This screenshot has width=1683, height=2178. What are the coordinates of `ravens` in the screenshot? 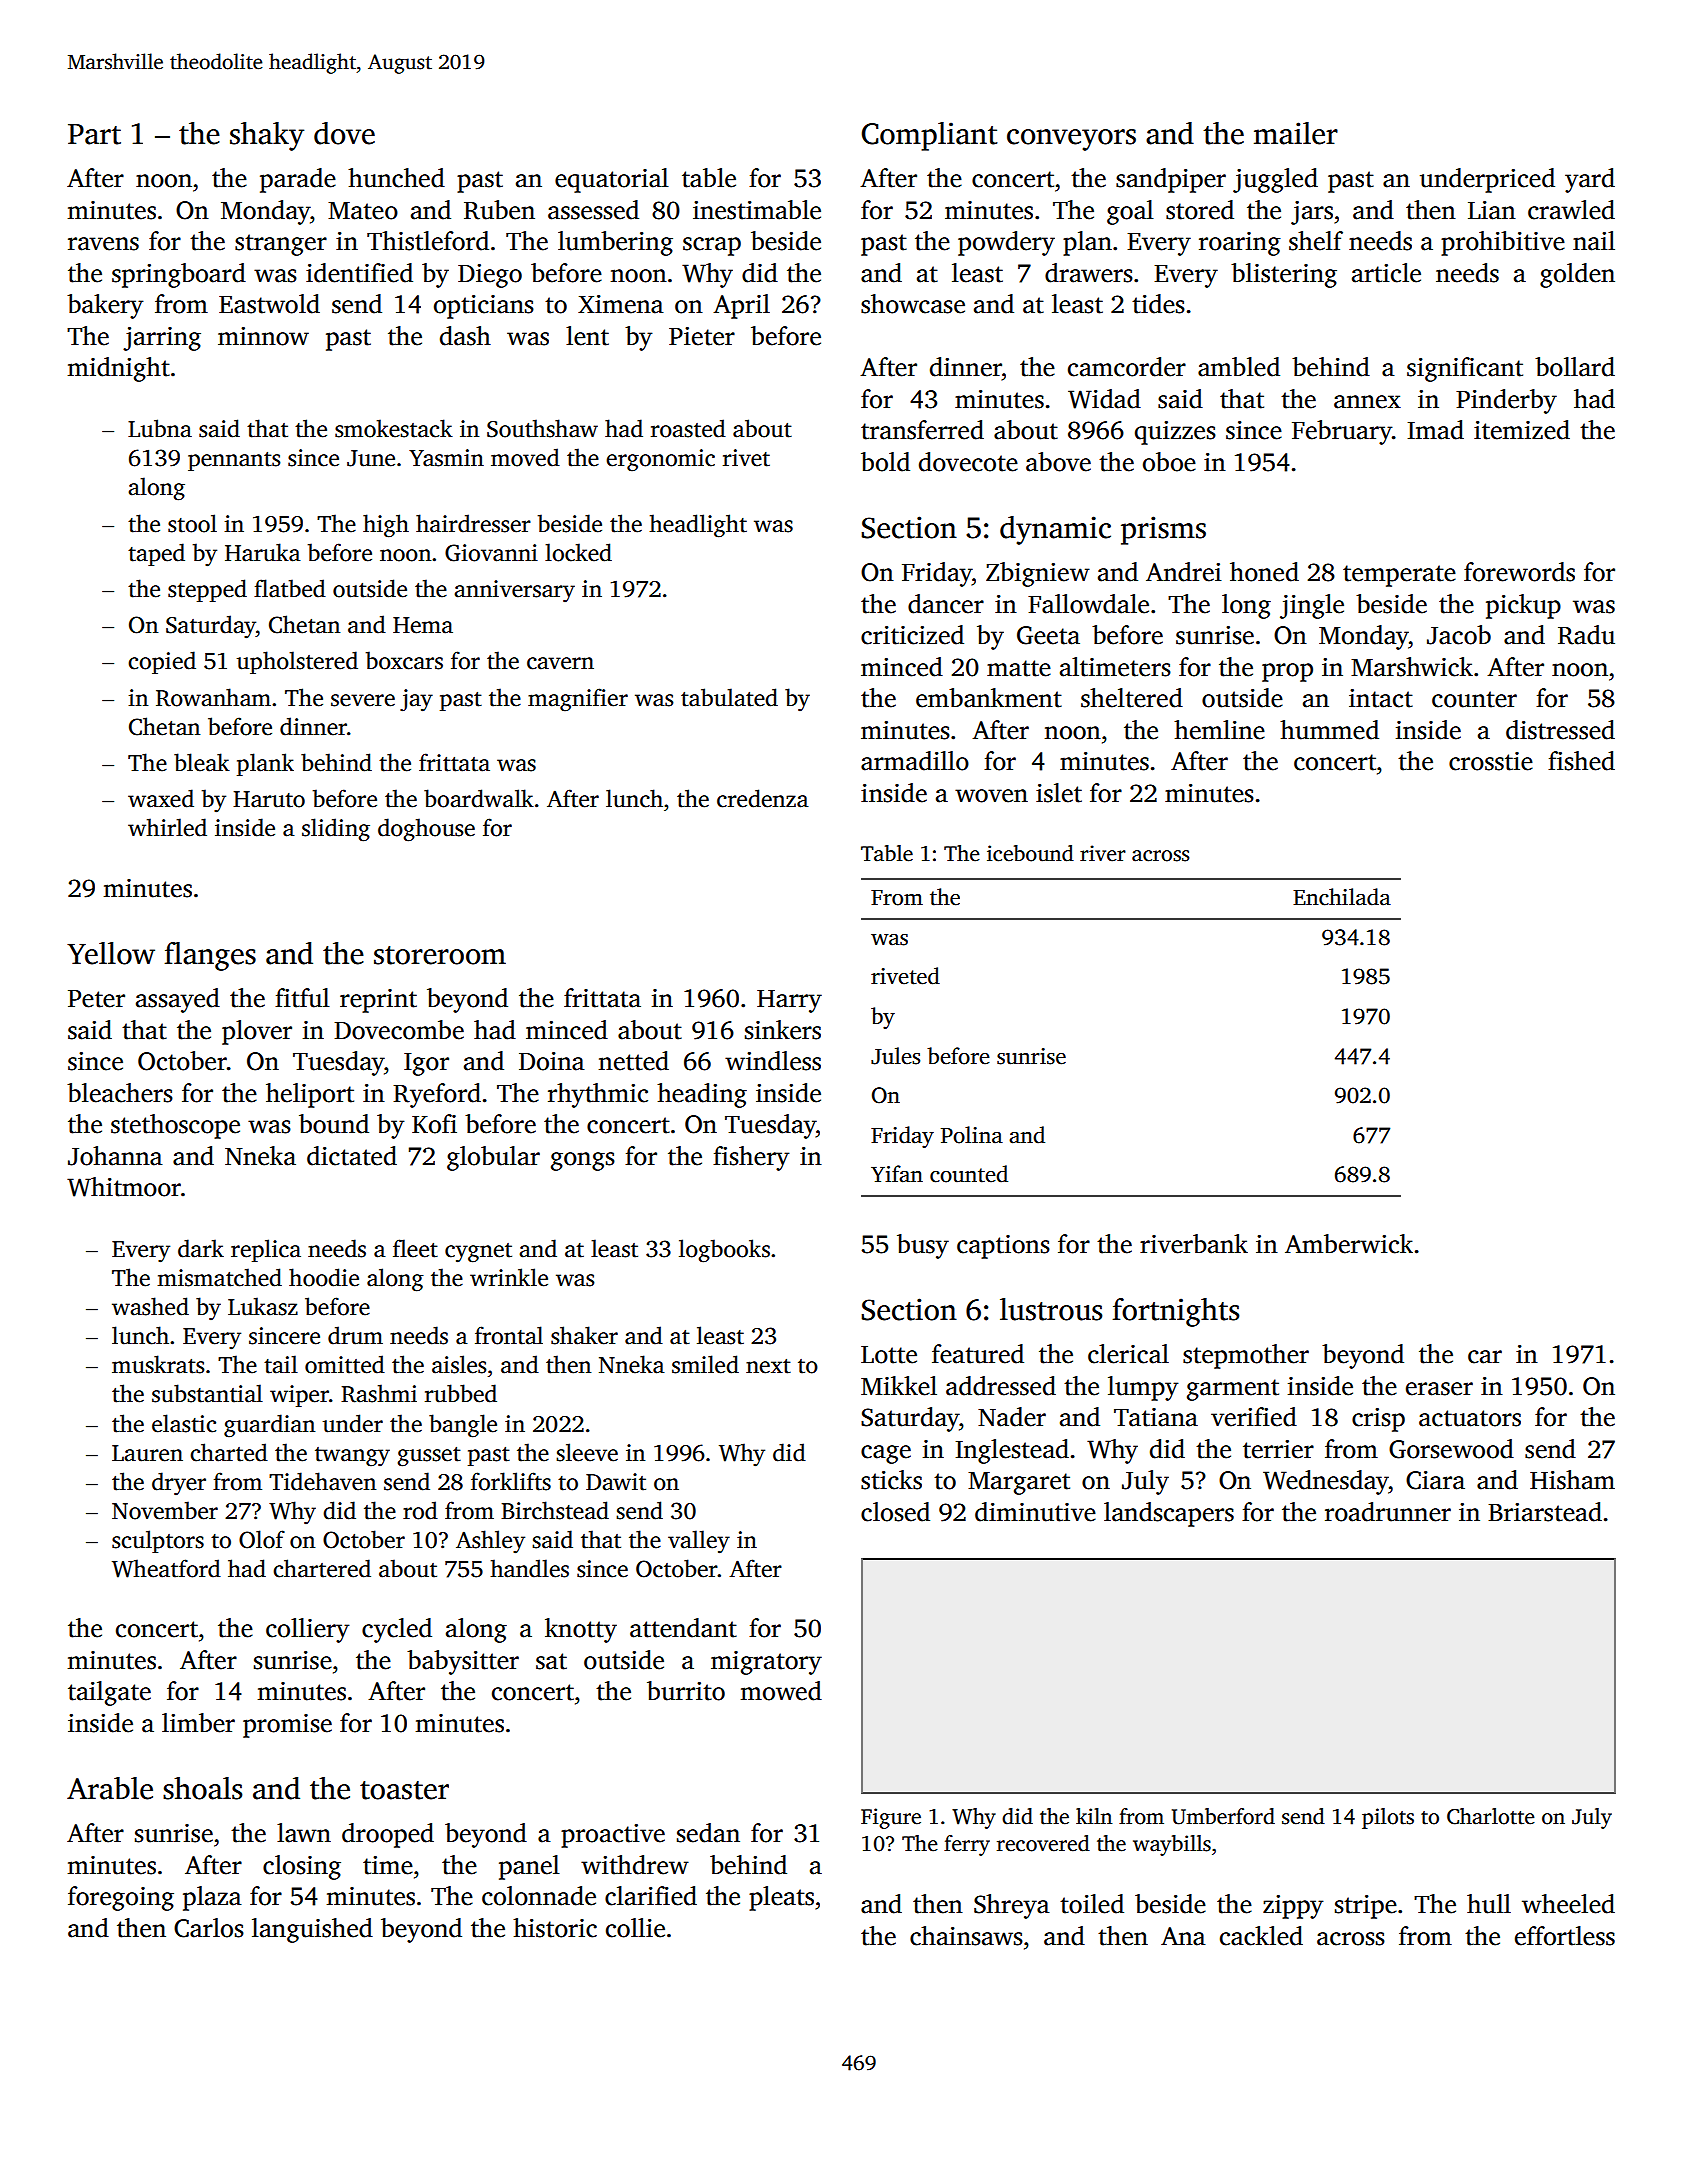 It's located at (103, 244).
